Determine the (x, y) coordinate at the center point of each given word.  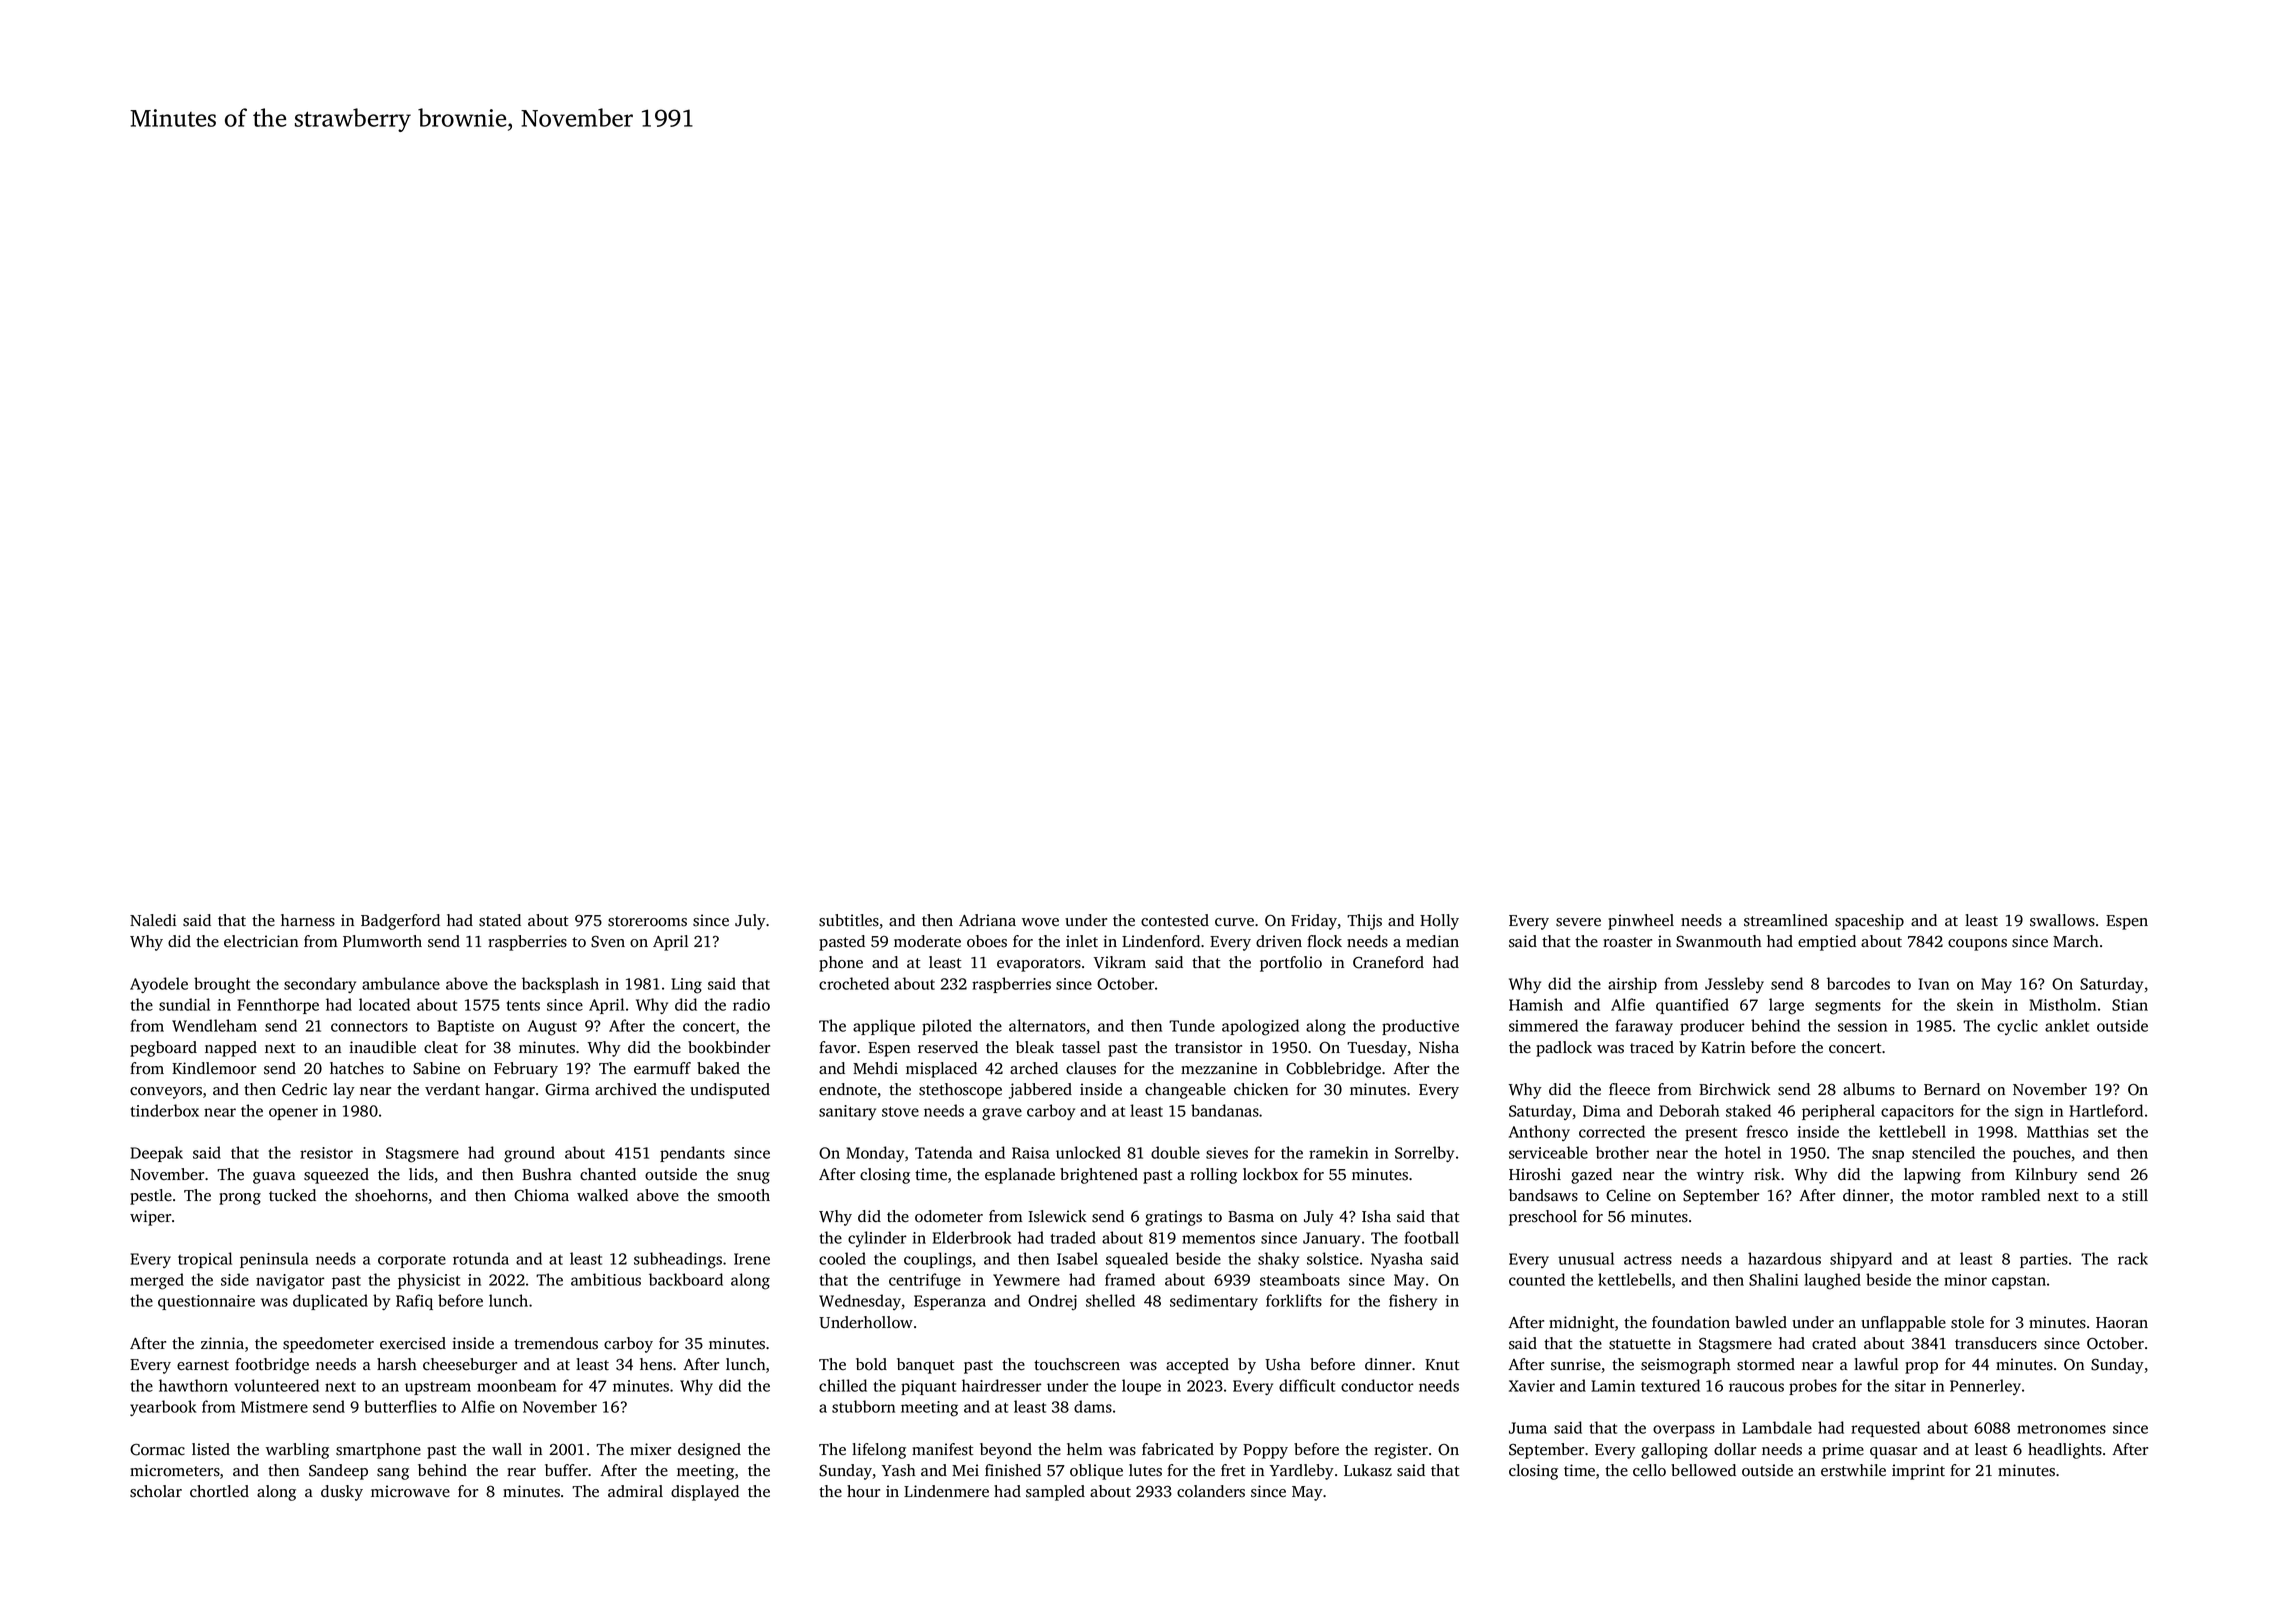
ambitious (606, 1279)
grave (1002, 1114)
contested (1175, 920)
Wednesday (860, 1302)
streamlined (1786, 920)
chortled (219, 1491)
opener (293, 1114)
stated (500, 920)
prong (240, 1199)
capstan (2019, 1282)
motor (1952, 1196)
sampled (1055, 1493)
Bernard (1952, 1089)
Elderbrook (972, 1237)
